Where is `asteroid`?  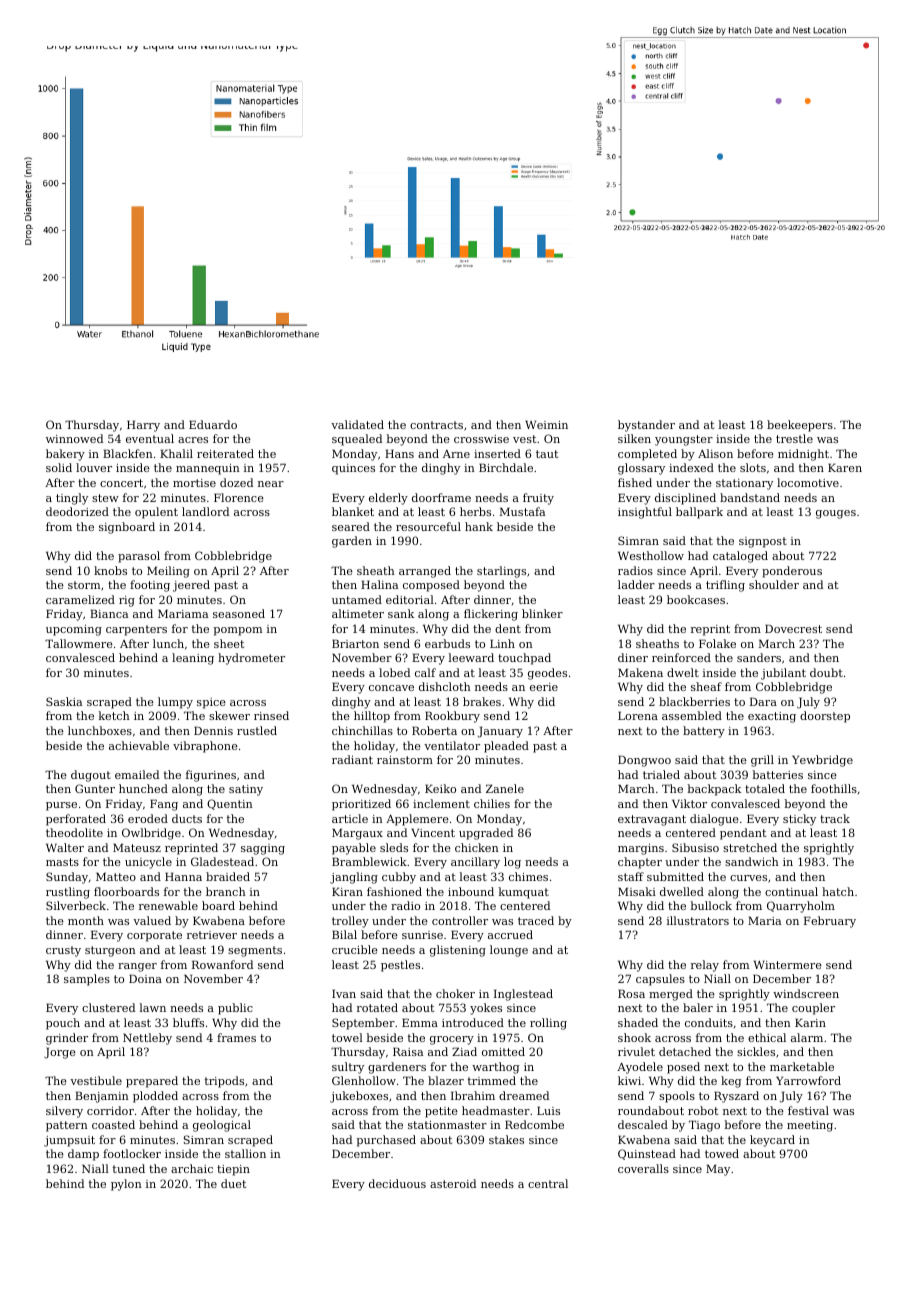
asteroid is located at coordinates (453, 1183).
